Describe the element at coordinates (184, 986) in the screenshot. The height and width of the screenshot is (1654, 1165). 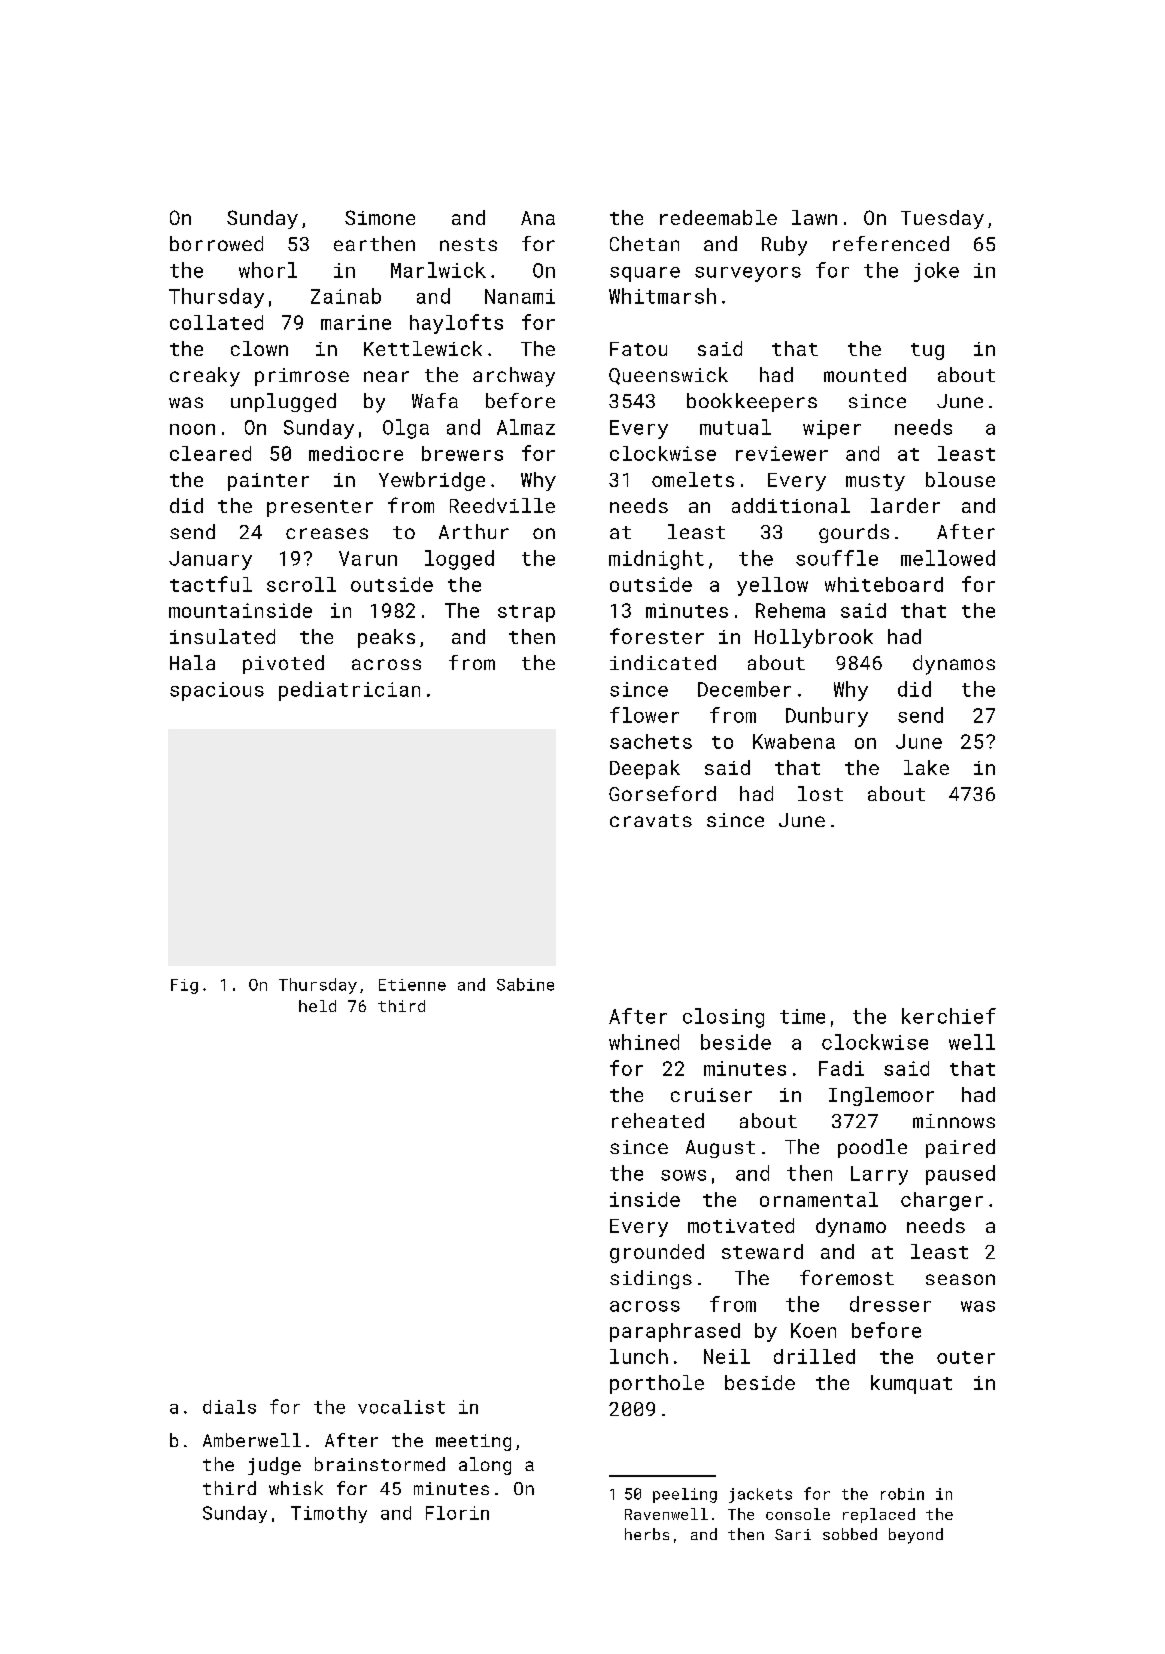
I see `Fig` at that location.
